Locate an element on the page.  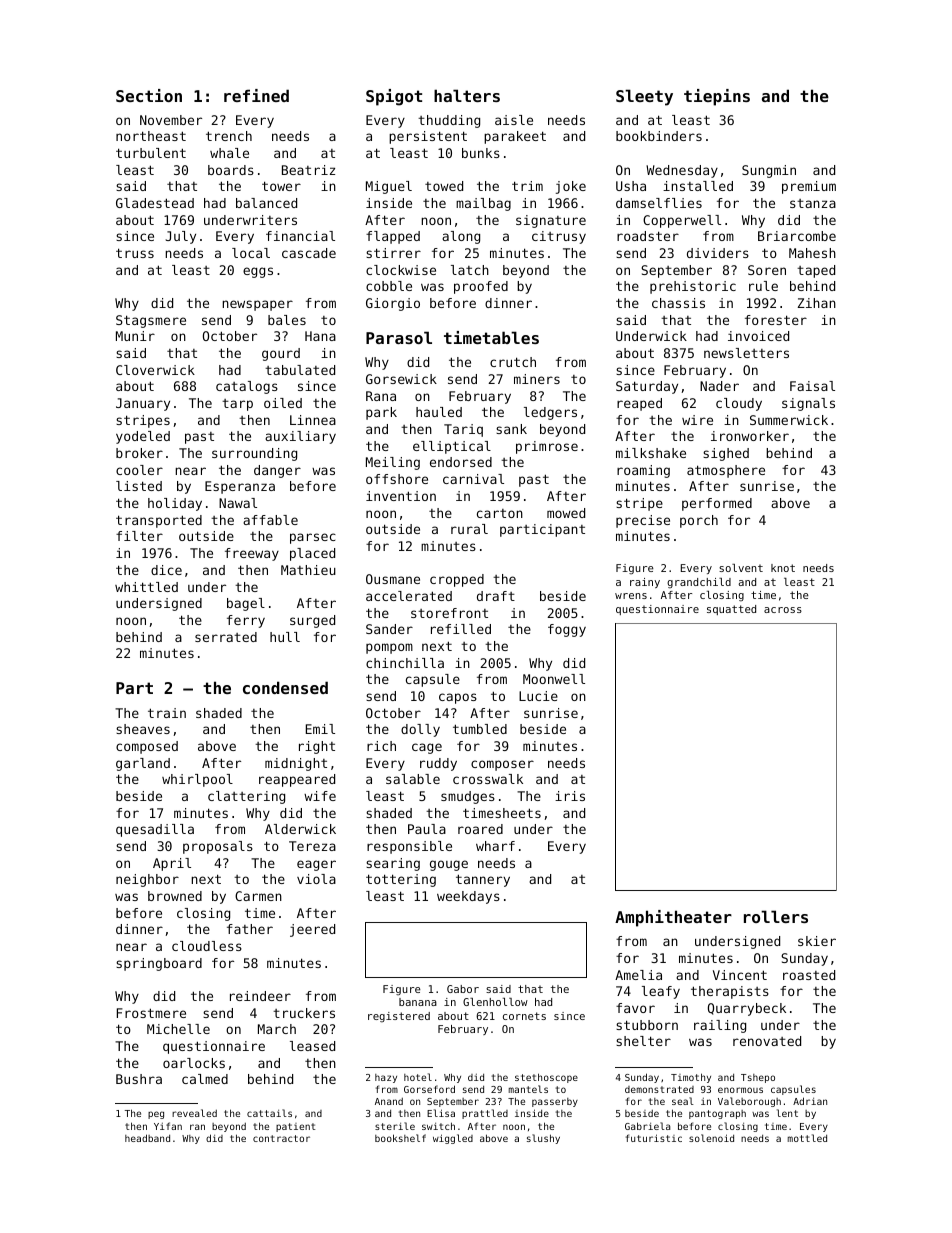
sighed is located at coordinates (726, 454).
